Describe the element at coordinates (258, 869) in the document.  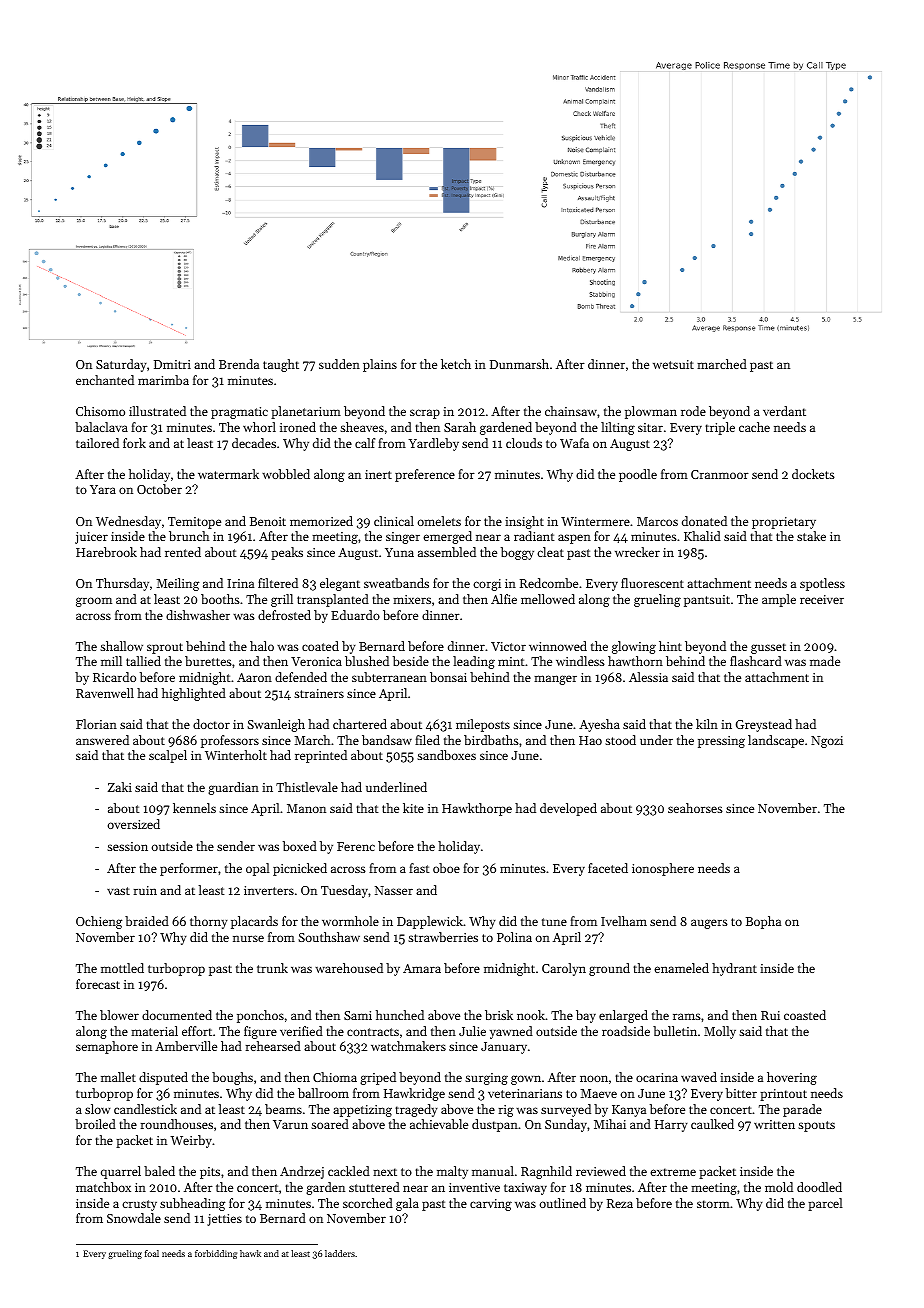
I see `opal` at that location.
